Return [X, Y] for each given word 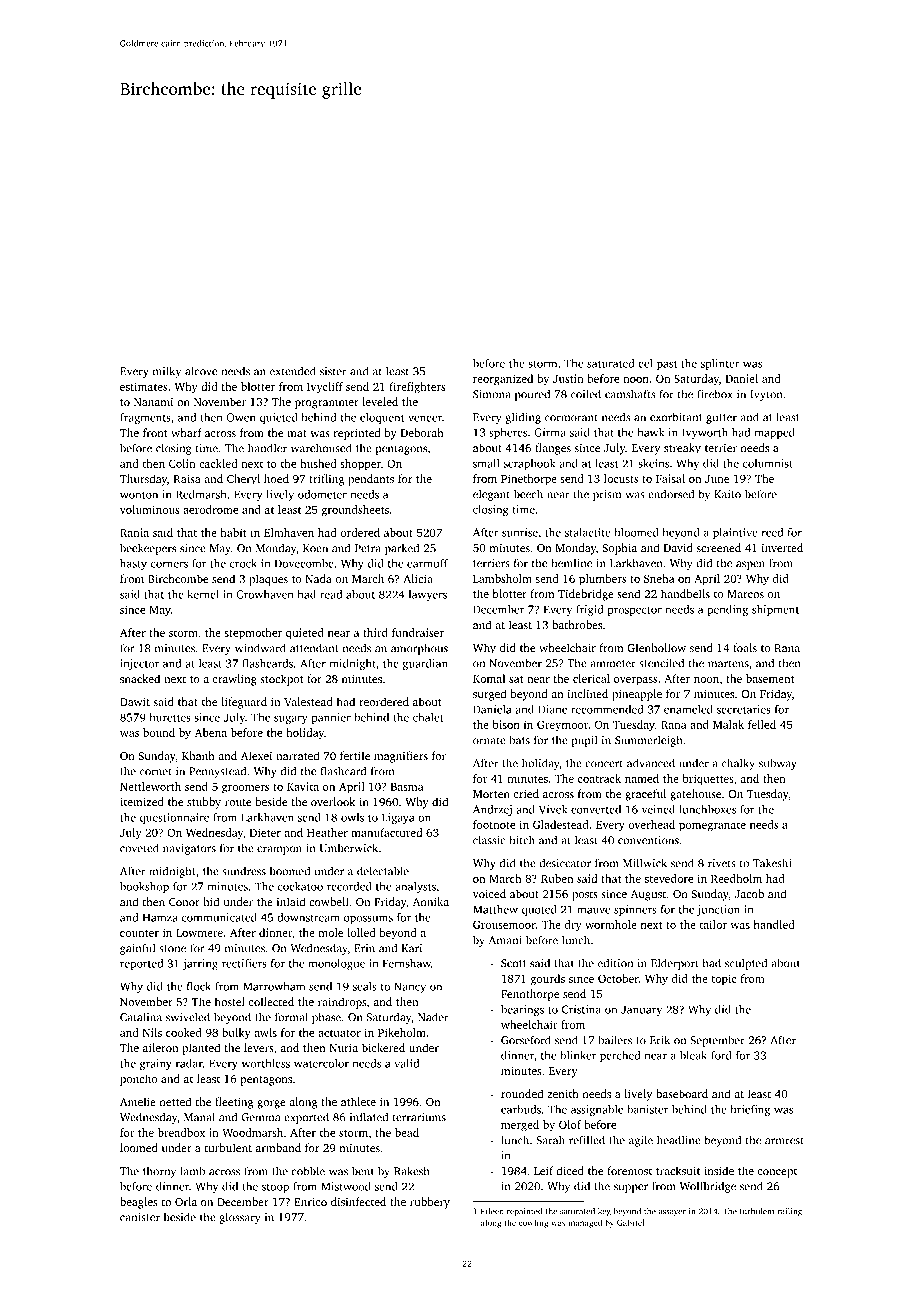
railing [790, 1212]
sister [333, 371]
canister [140, 1217]
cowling [533, 1223]
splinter [720, 364]
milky [167, 372]
